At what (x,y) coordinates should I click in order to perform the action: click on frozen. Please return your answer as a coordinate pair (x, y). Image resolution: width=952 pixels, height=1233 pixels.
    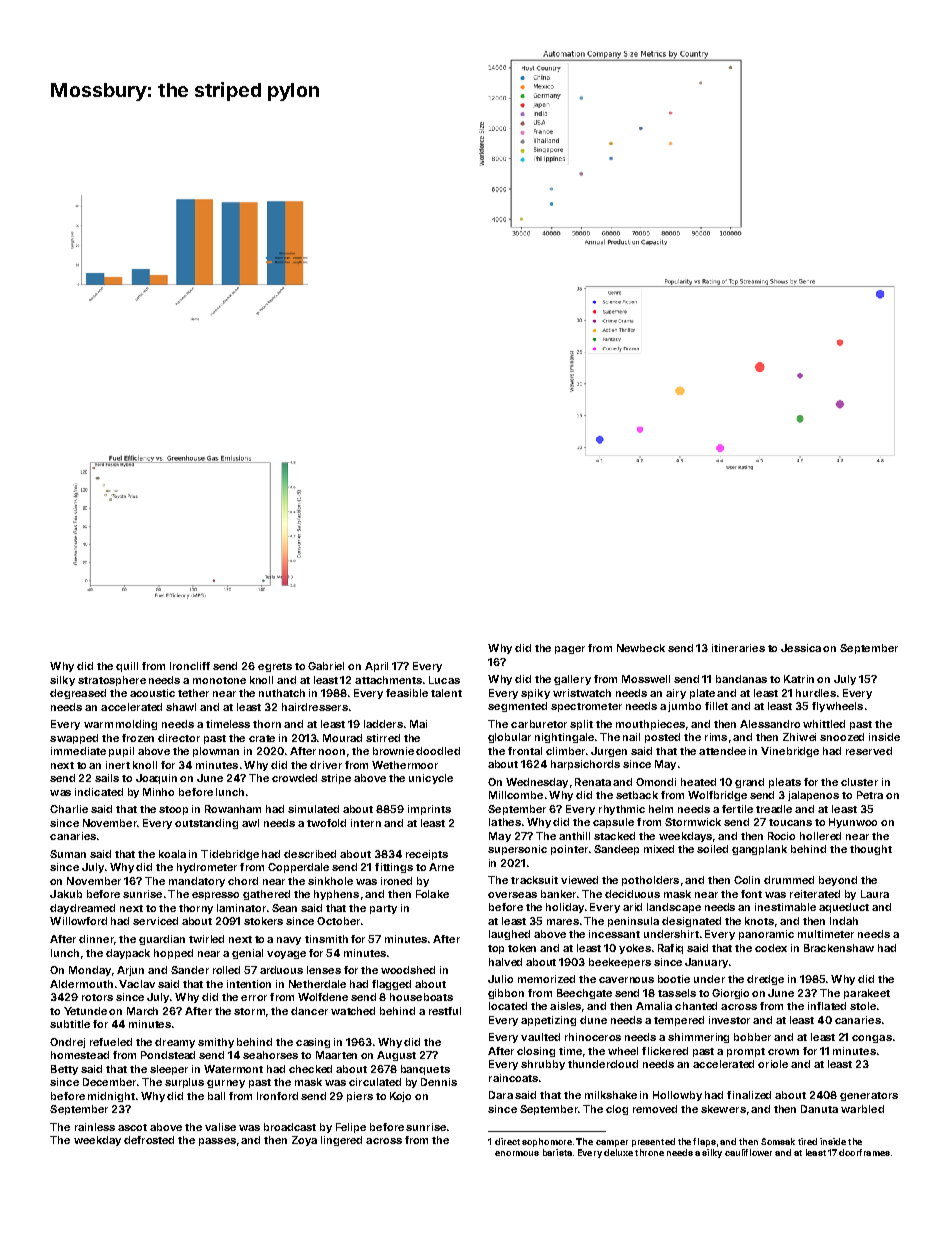
    Looking at the image, I should click on (138, 738).
